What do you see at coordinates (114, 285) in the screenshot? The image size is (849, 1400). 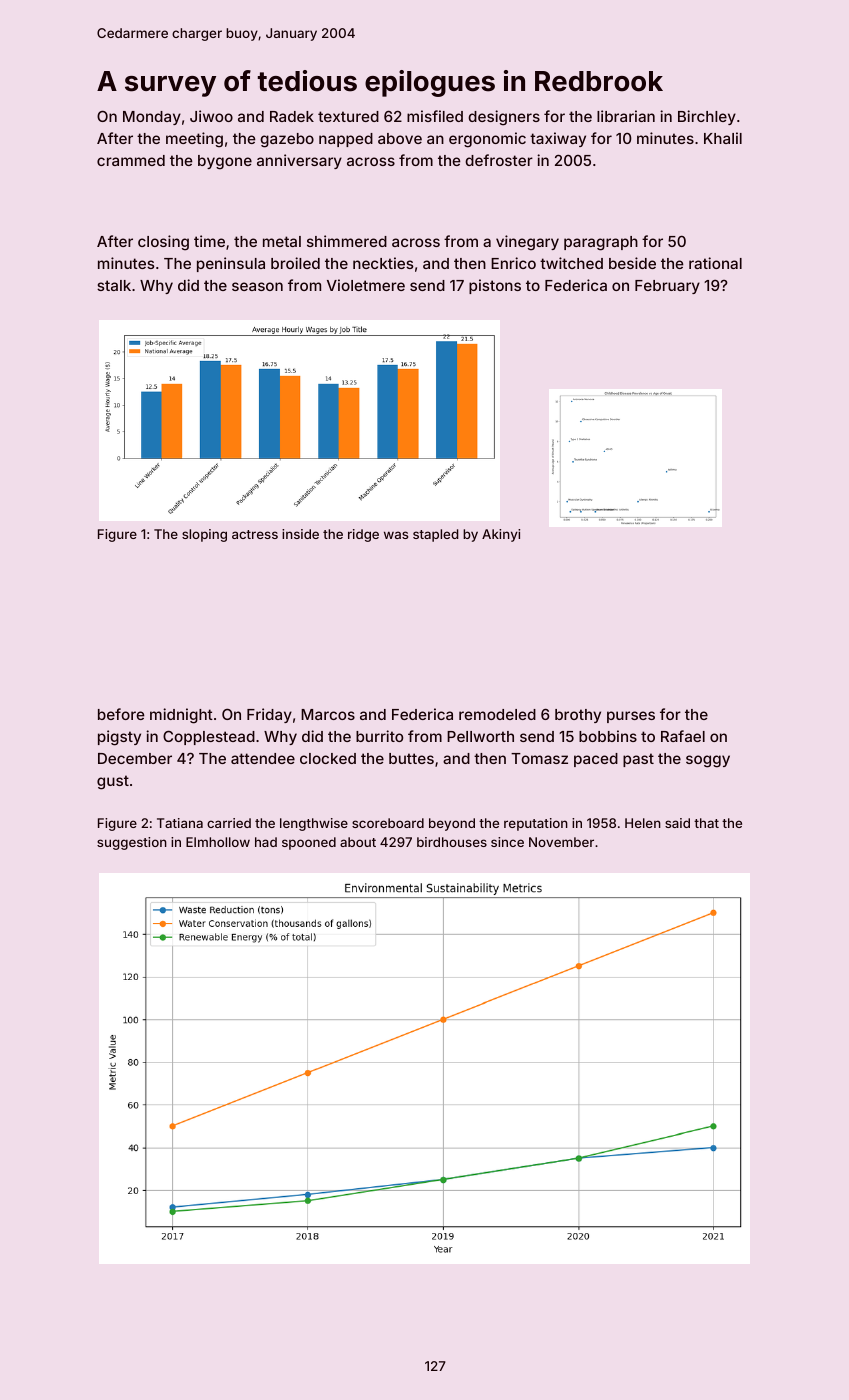 I see `stalk` at bounding box center [114, 285].
